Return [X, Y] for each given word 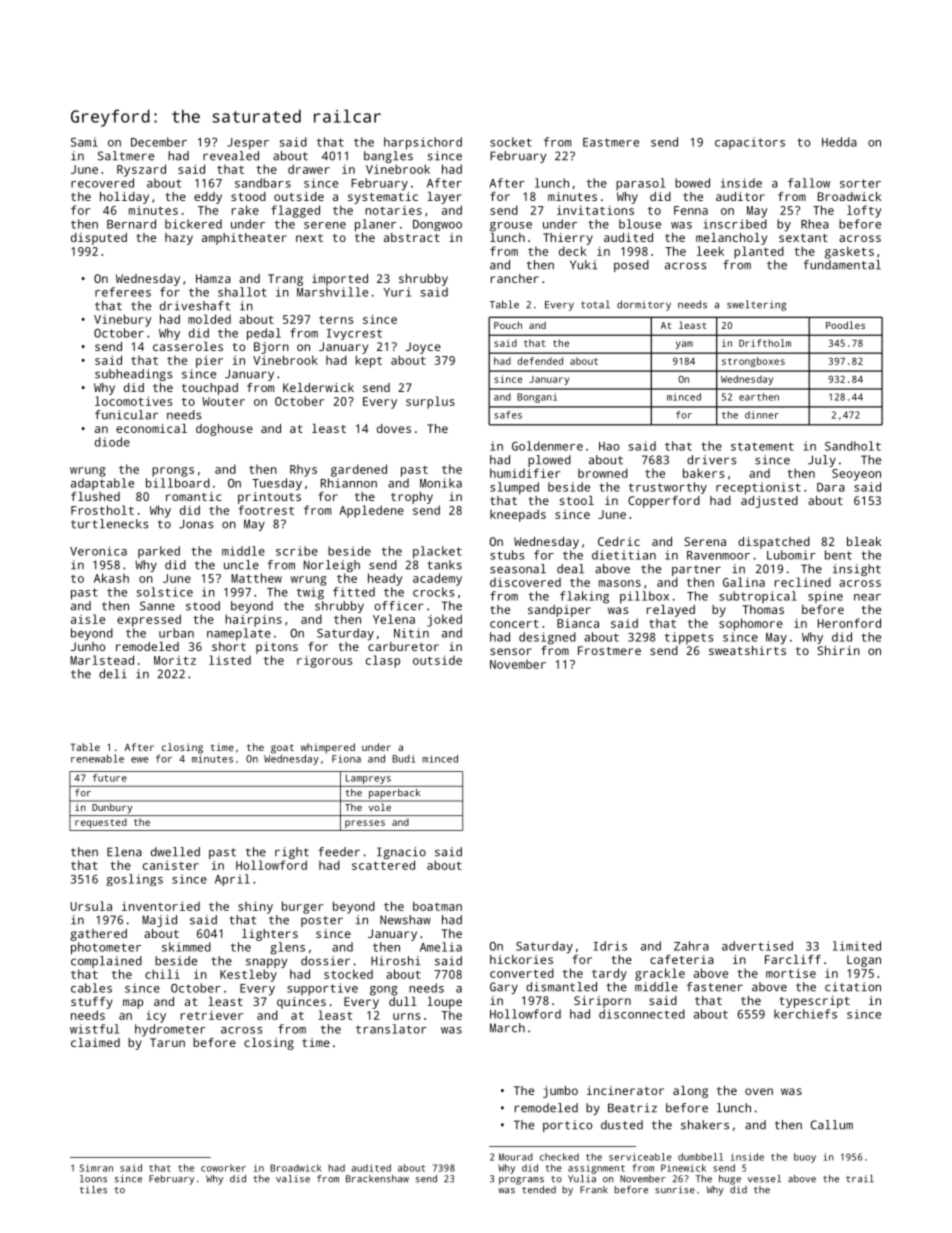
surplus [430, 402]
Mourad [516, 1157]
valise [293, 1179]
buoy [805, 1158]
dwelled [175, 852]
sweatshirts [747, 650]
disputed [99, 239]
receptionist [758, 488]
